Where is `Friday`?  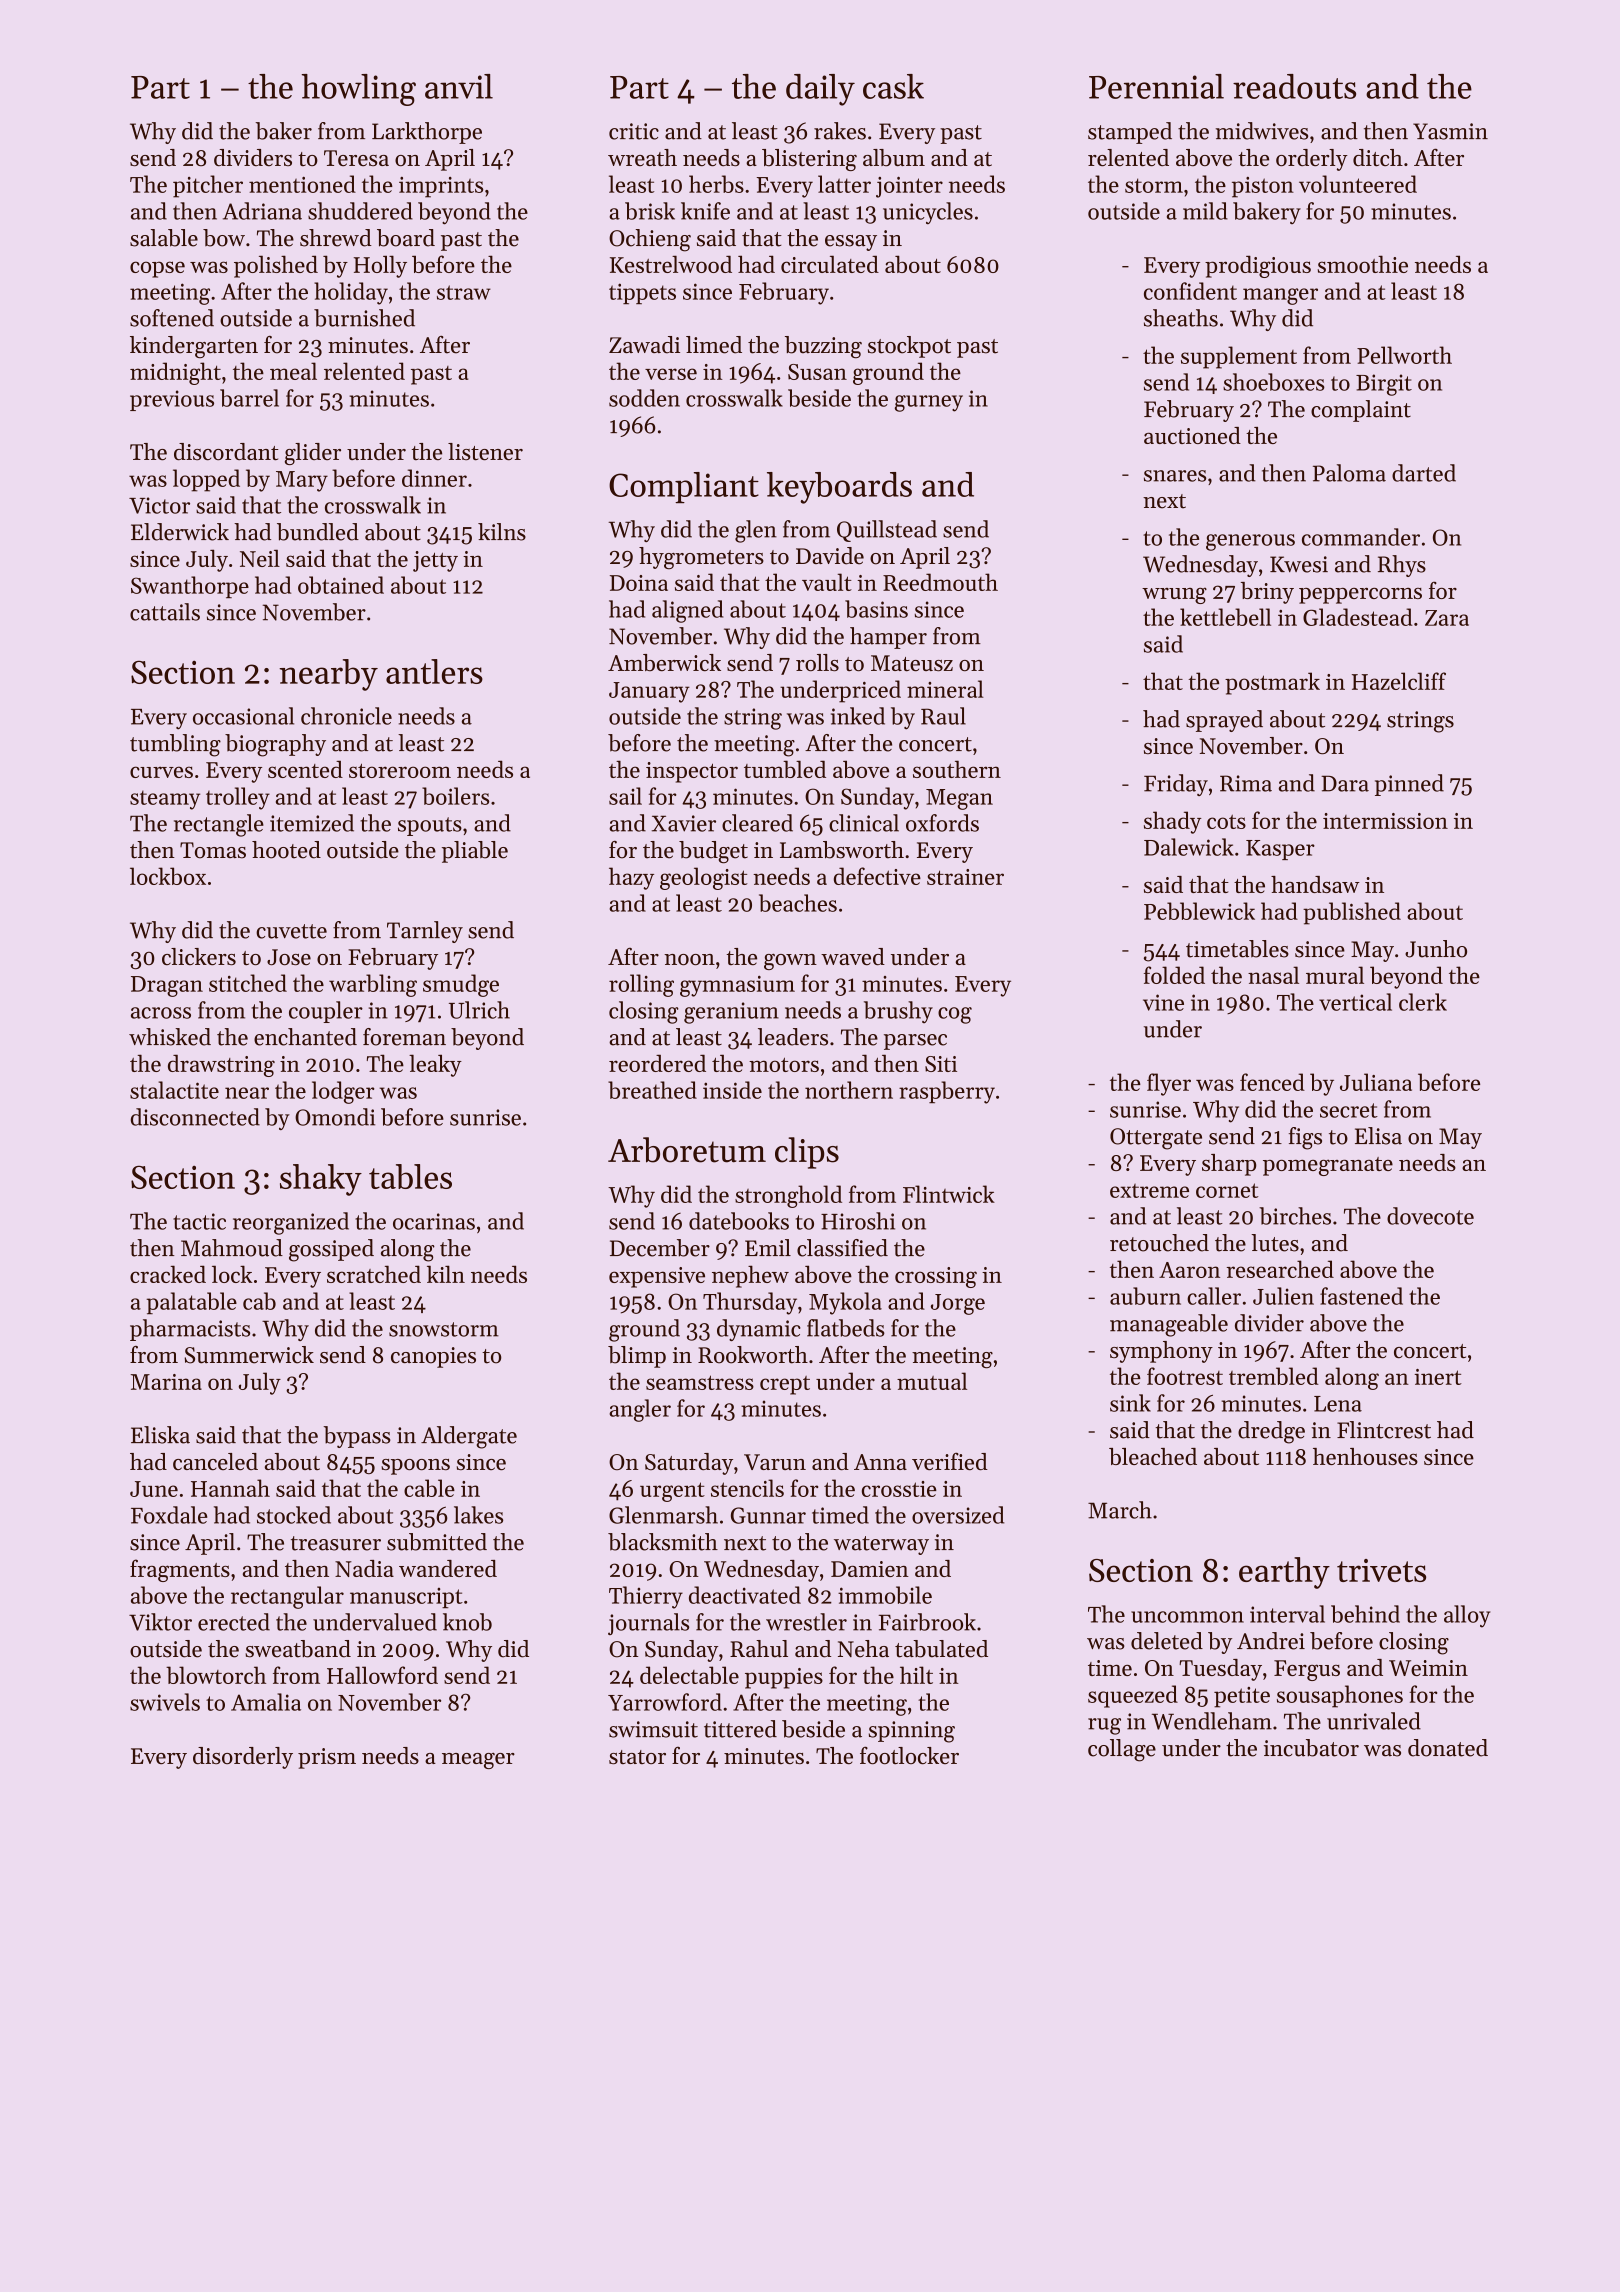 Friday is located at coordinates (1176, 785).
